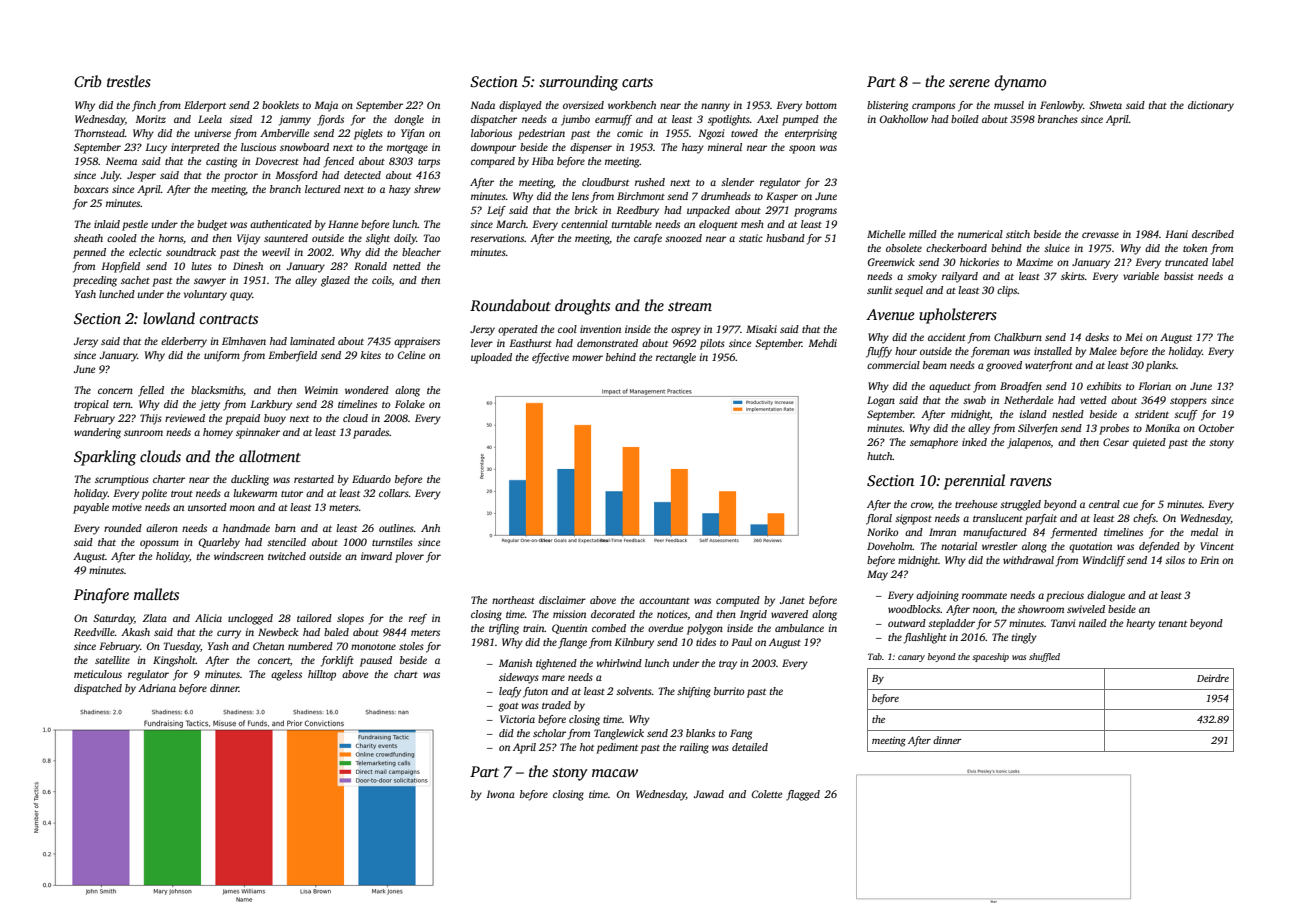 The width and height of the screenshot is (1308, 924). What do you see at coordinates (1020, 83) in the screenshot?
I see `dynamo` at bounding box center [1020, 83].
